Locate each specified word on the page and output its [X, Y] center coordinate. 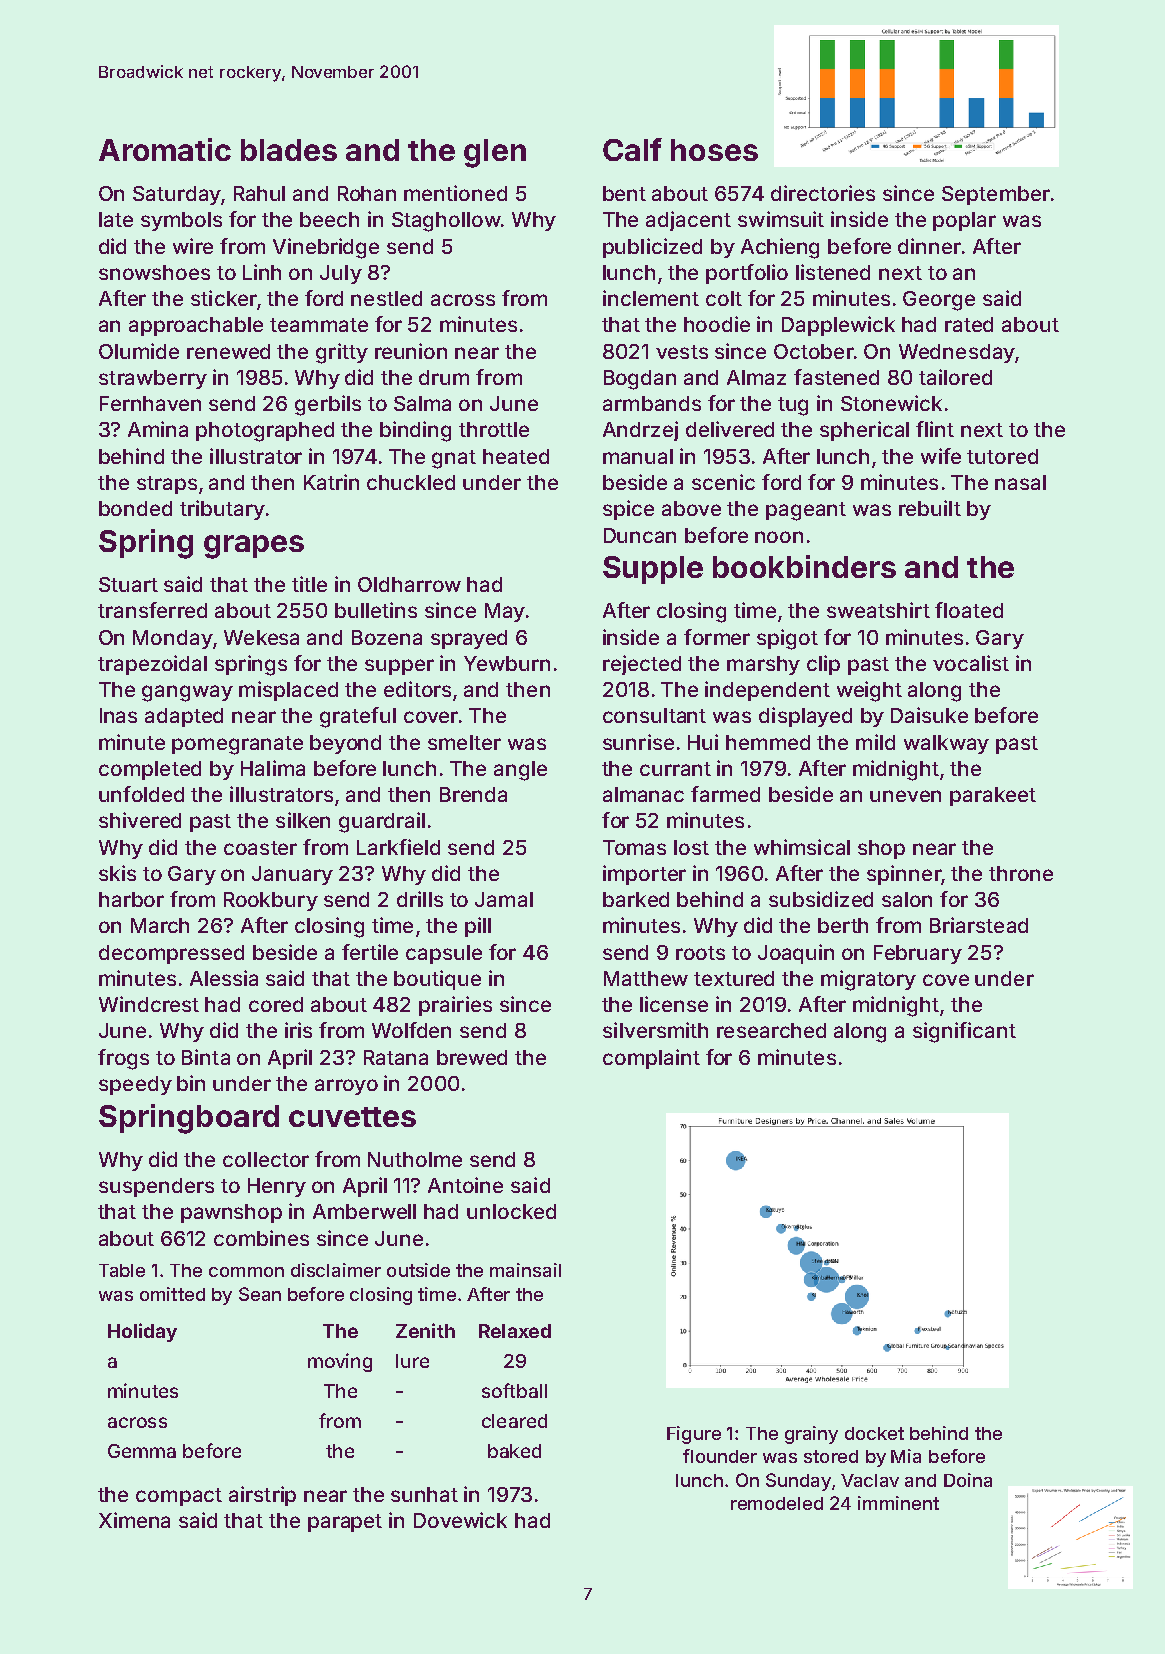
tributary [222, 510]
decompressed [171, 954]
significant [964, 1032]
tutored [1002, 456]
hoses [714, 150]
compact [179, 1497]
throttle [494, 429]
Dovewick [460, 1520]
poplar [964, 221]
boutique [437, 980]
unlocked [511, 1211]
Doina [968, 1480]
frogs [123, 1059]
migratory [868, 980]
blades [289, 150]
